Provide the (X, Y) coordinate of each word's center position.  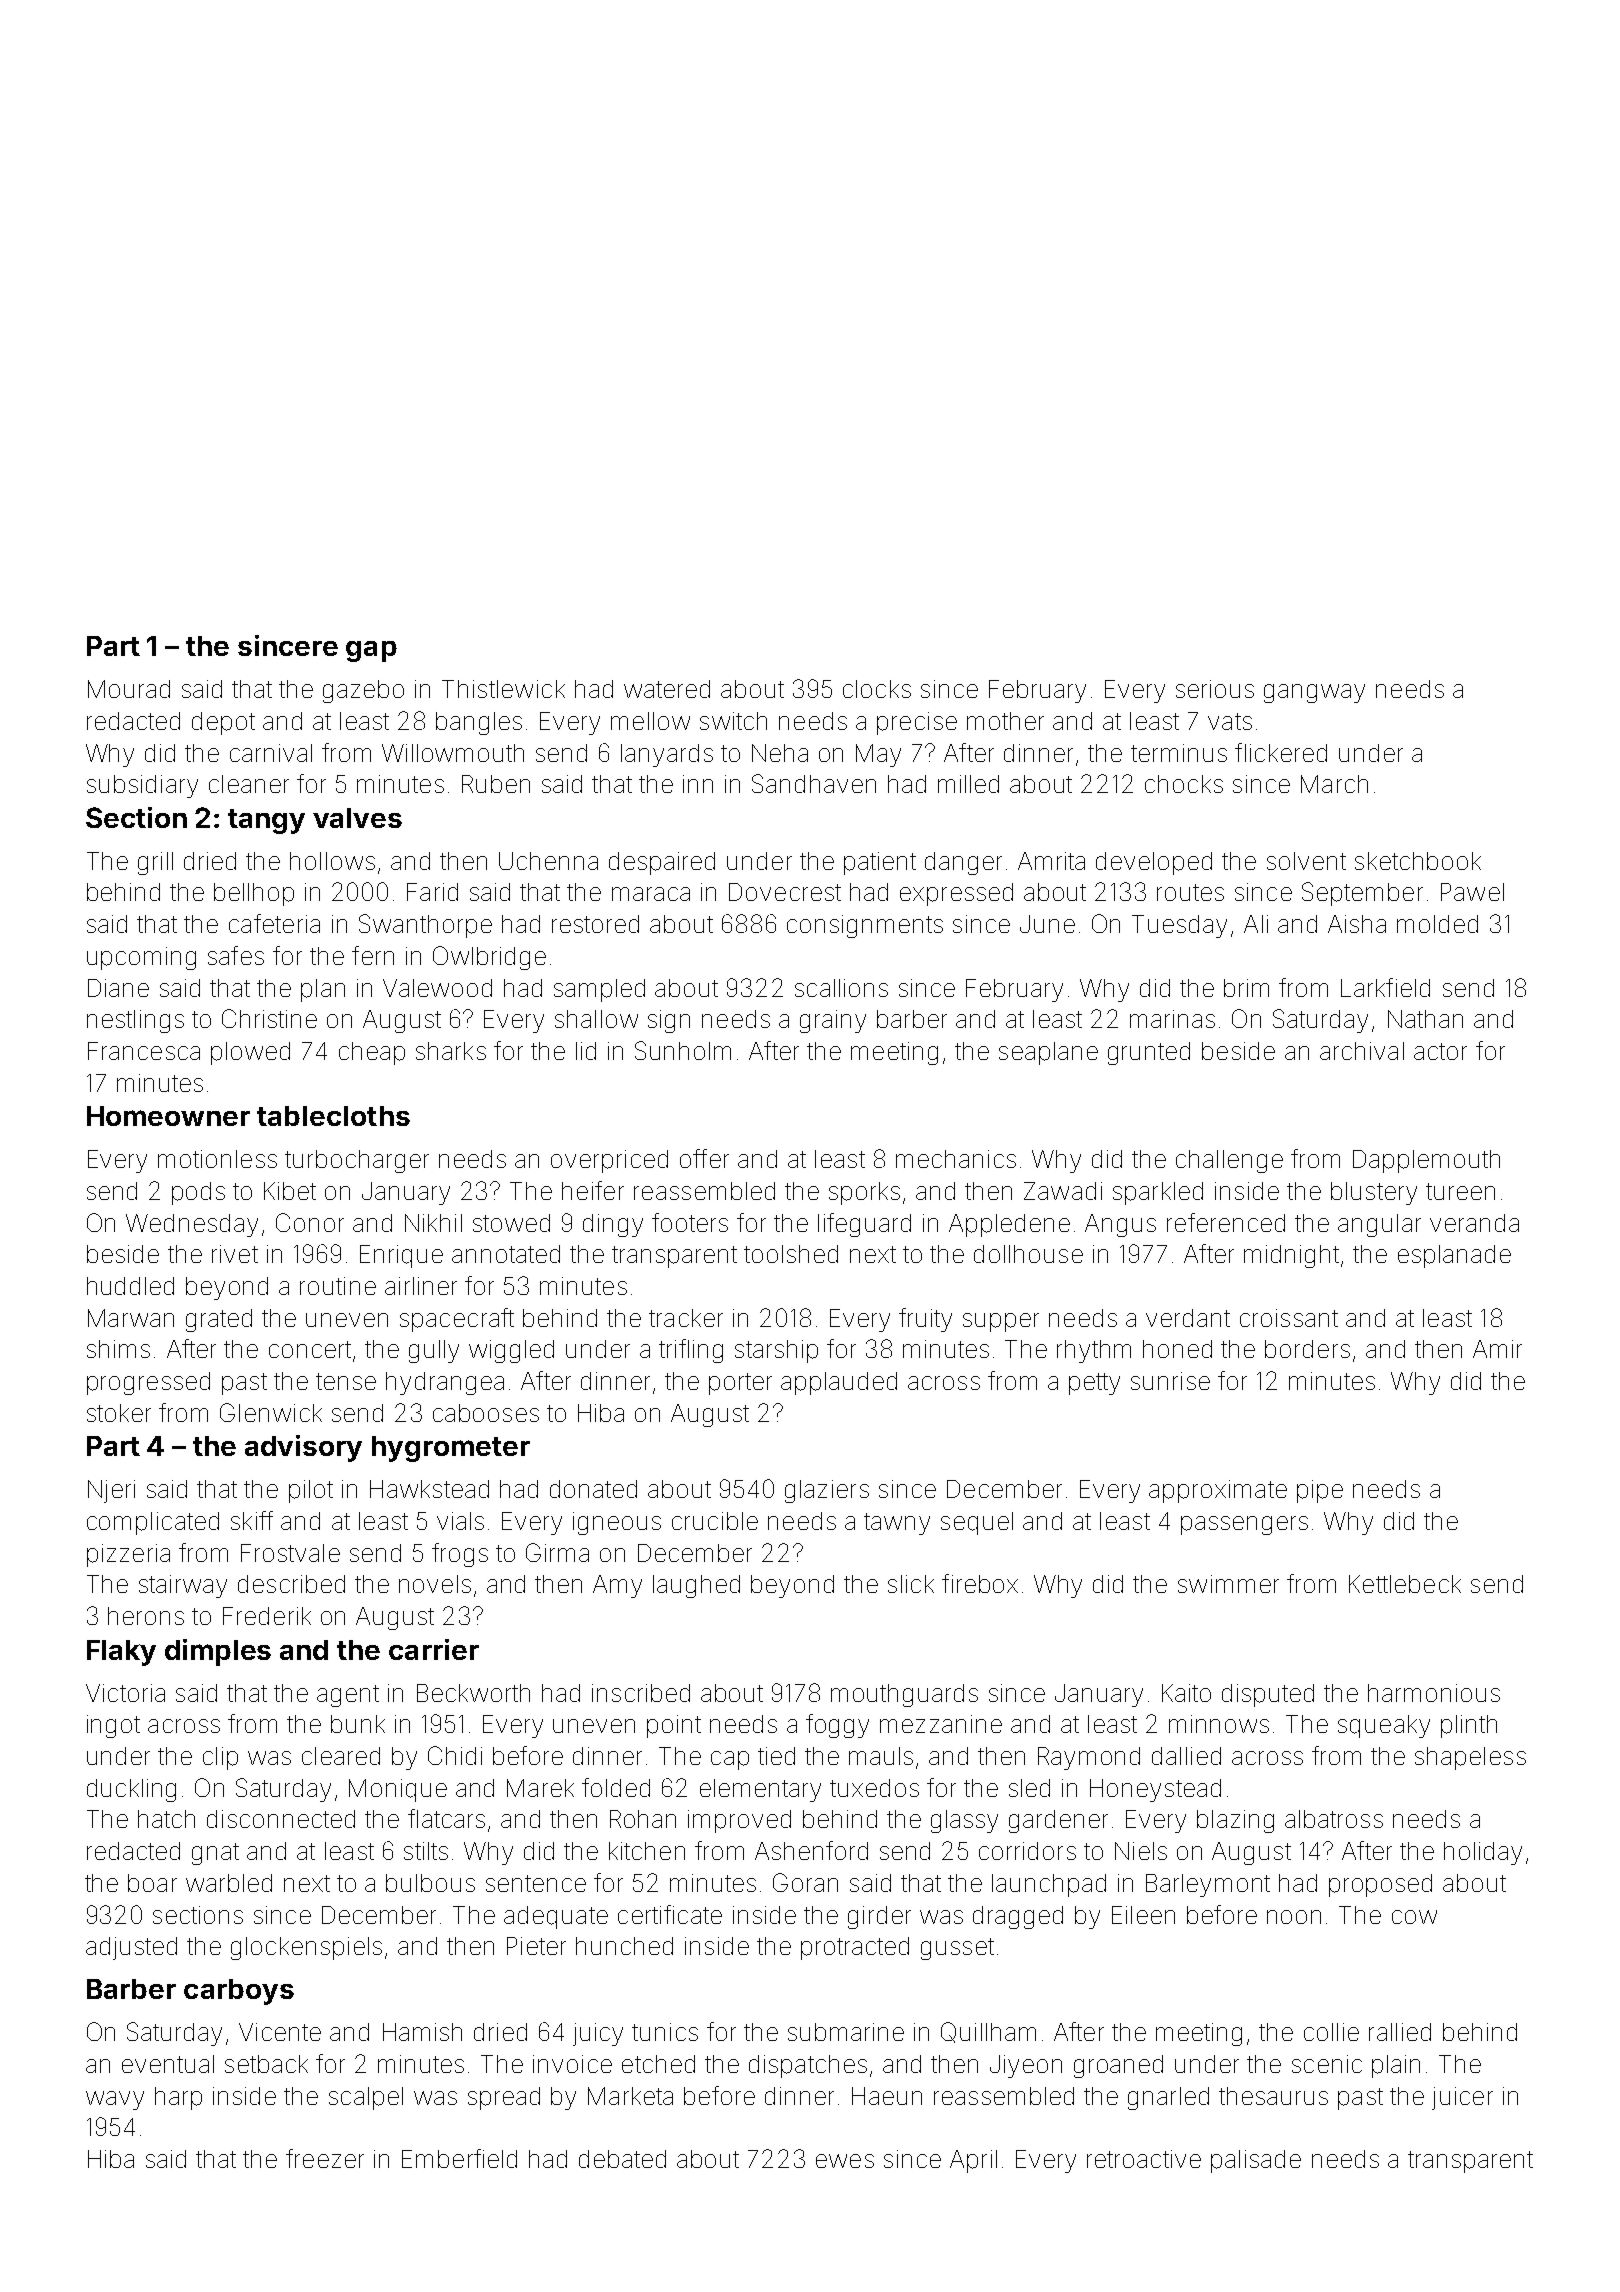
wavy (115, 2100)
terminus (1179, 753)
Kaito (1186, 1693)
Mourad (129, 689)
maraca (651, 894)
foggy (837, 1726)
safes (236, 955)
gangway (1314, 693)
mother (1005, 721)
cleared (341, 1756)
